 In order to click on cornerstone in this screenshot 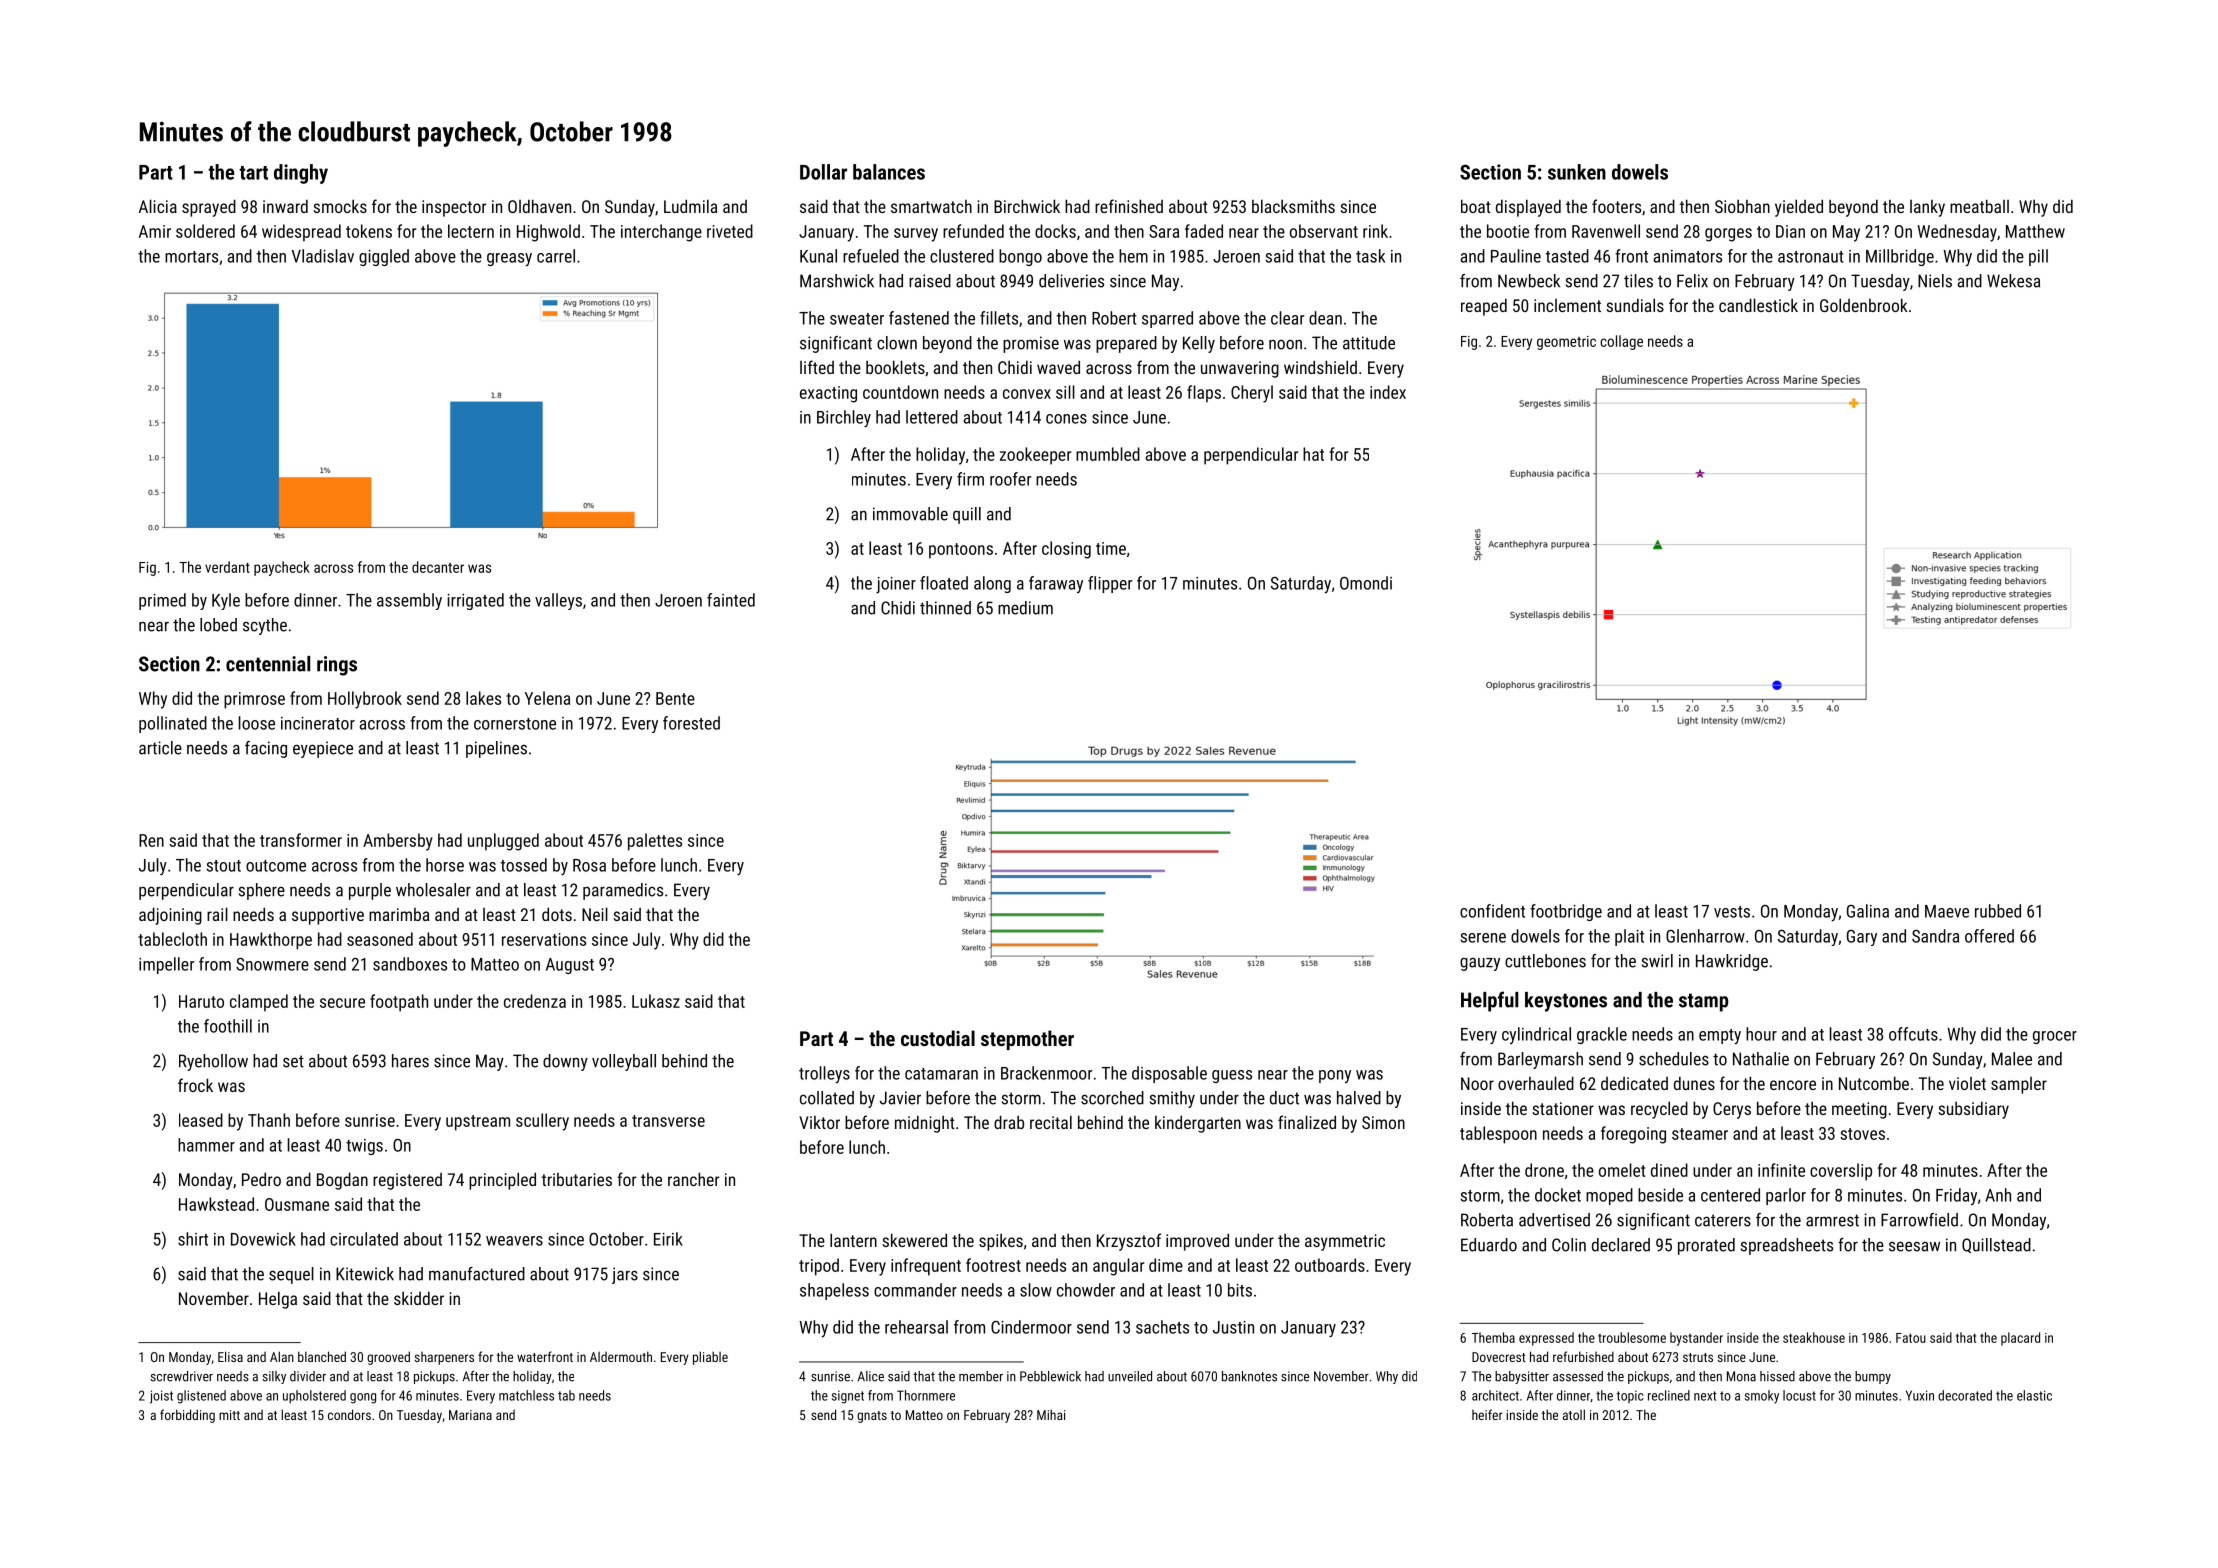, I will do `click(515, 724)`.
